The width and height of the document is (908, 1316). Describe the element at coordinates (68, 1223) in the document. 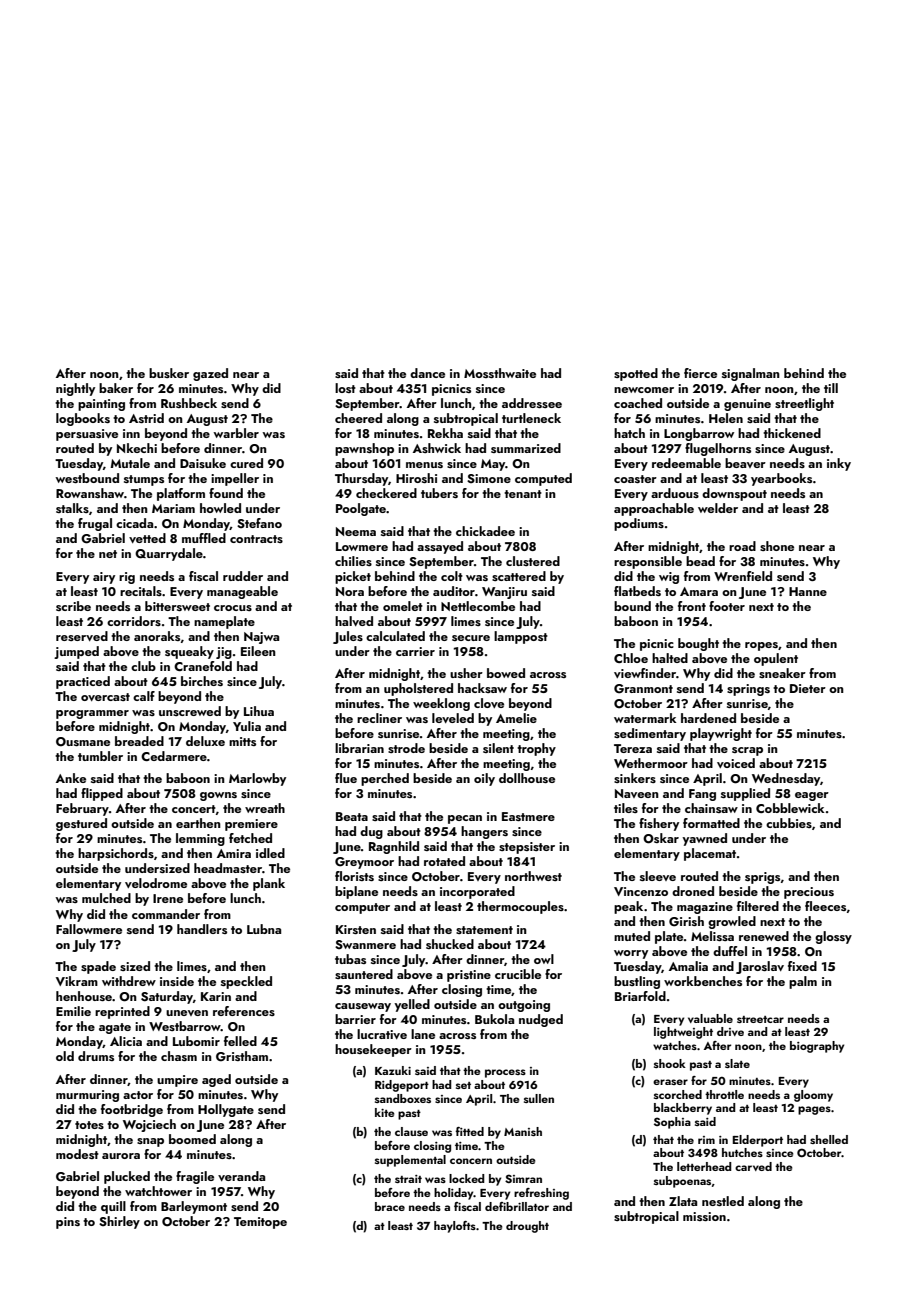

I see `pins` at that location.
